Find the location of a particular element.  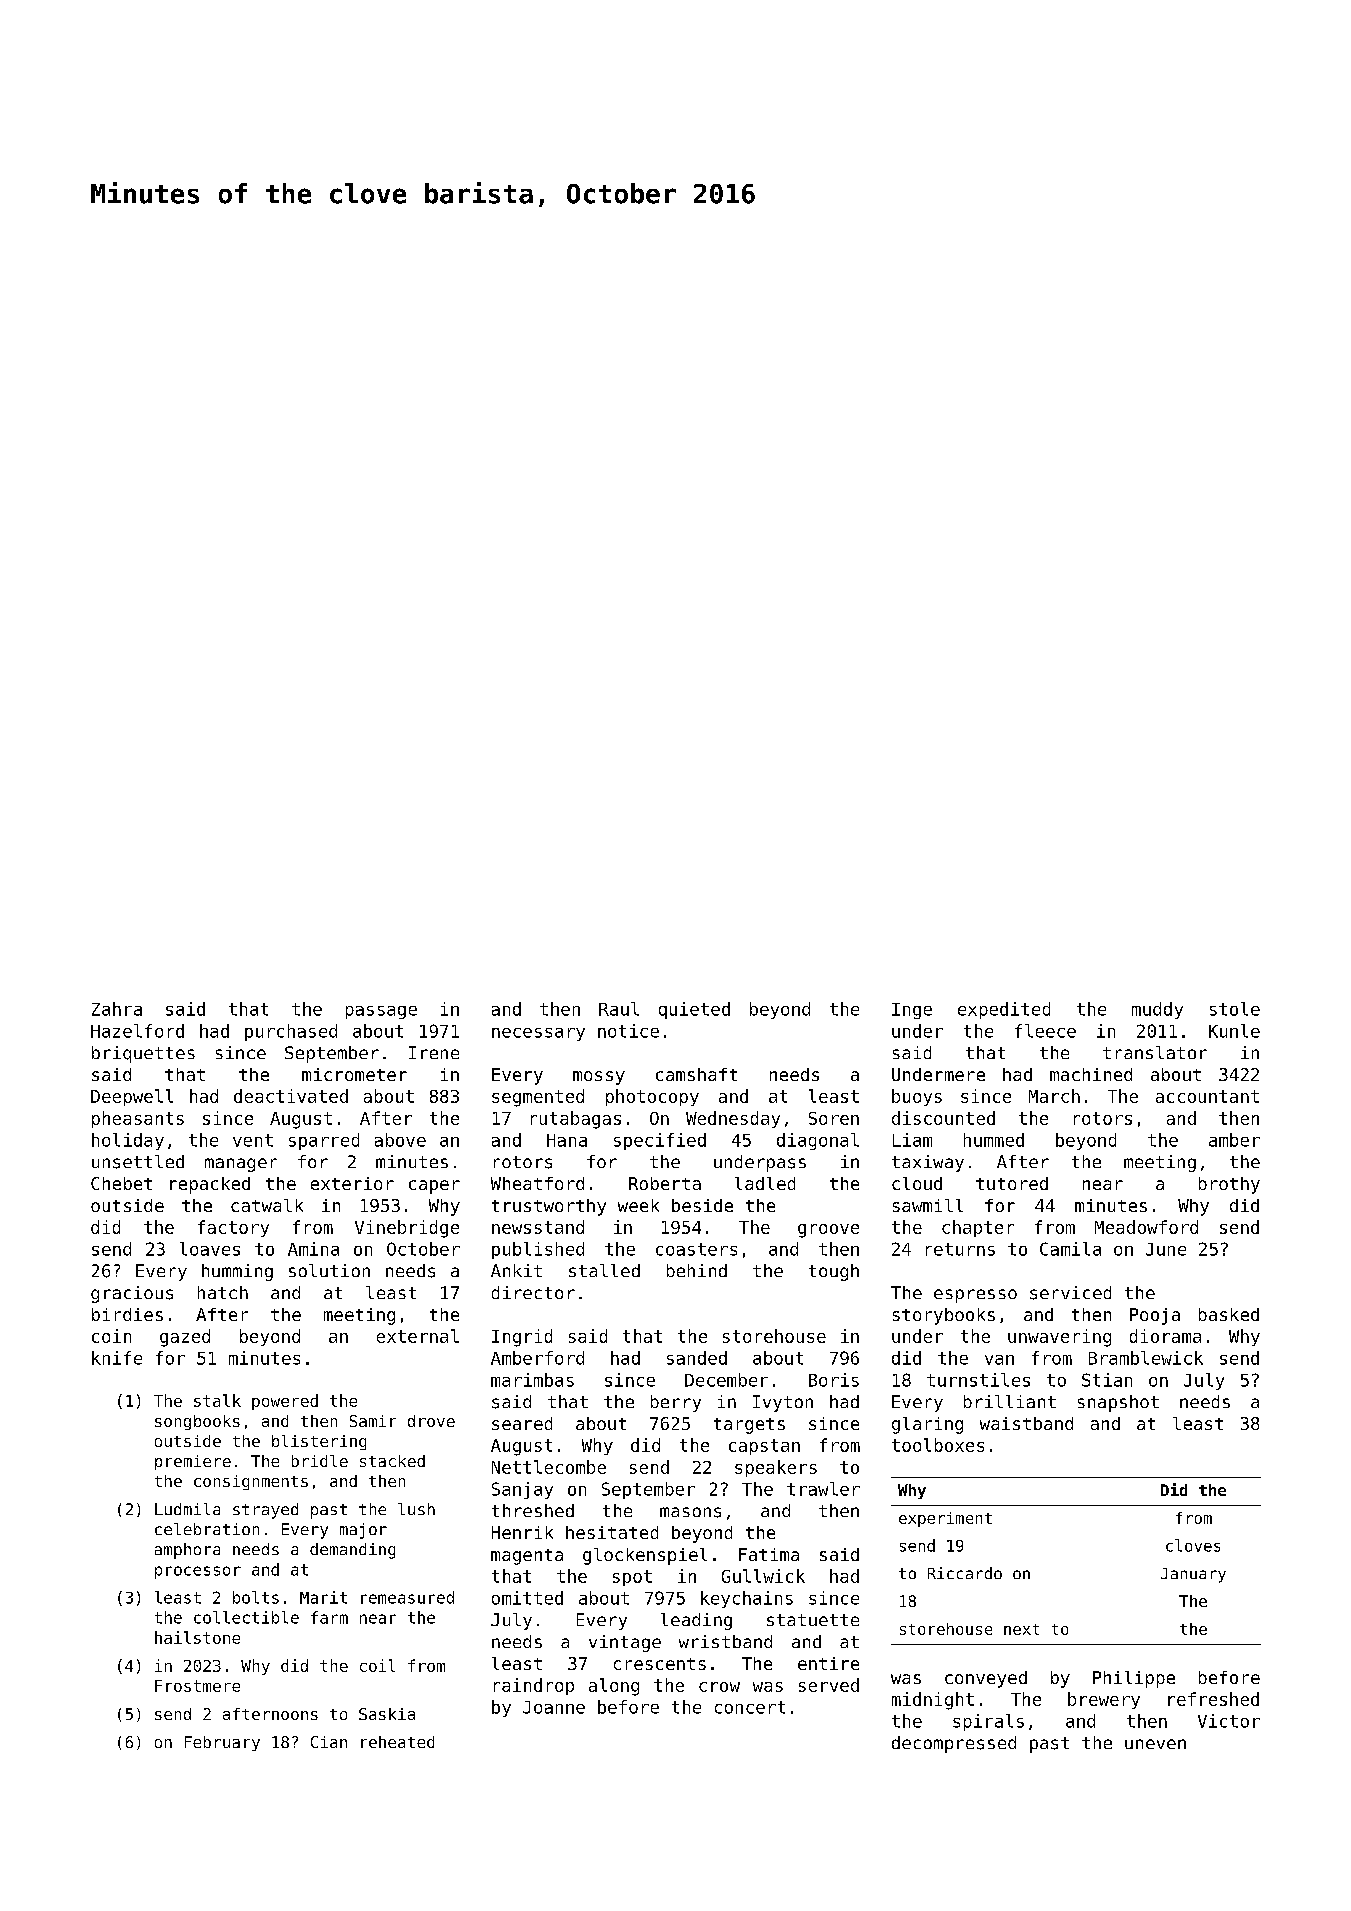

uneven is located at coordinates (1155, 1744).
